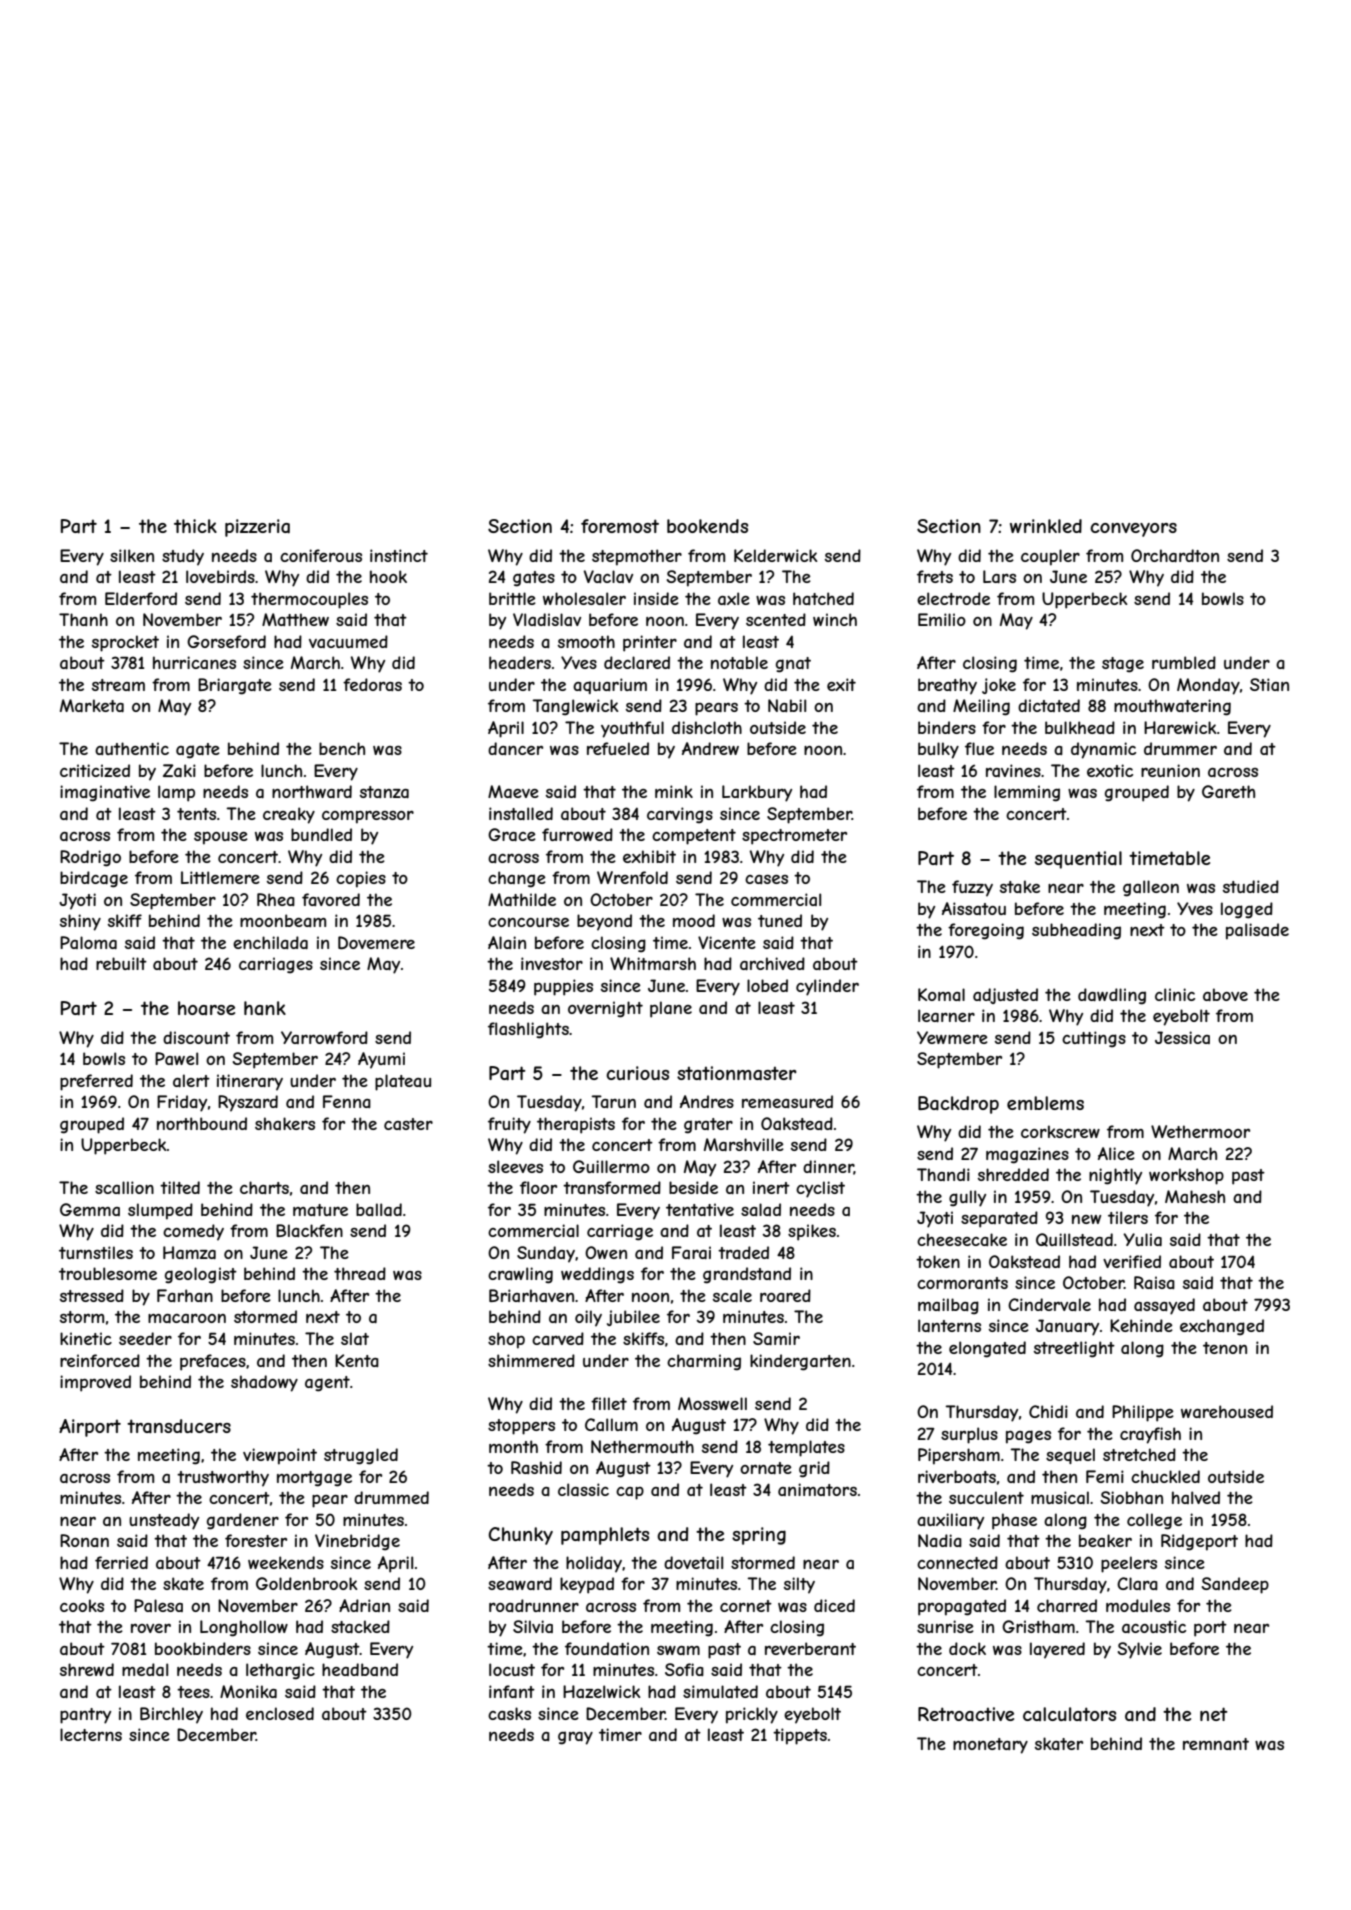 This page has height=1910, width=1351. What do you see at coordinates (220, 576) in the page?
I see `lovebirds` at bounding box center [220, 576].
